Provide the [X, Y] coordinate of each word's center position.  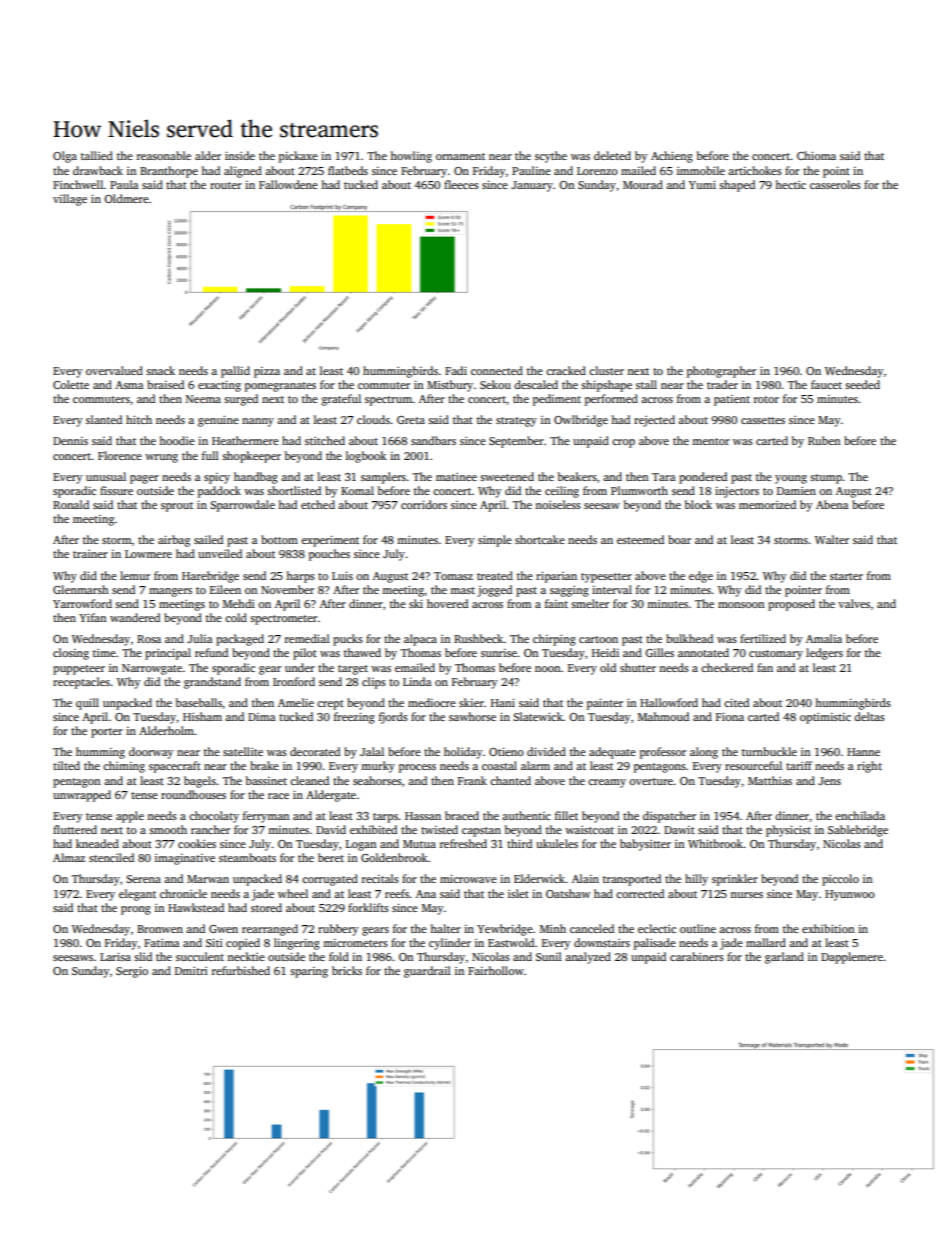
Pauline [531, 170]
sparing [309, 972]
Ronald [71, 504]
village [70, 200]
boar [679, 539]
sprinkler [735, 880]
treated [495, 575]
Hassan [423, 816]
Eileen [225, 589]
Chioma [816, 155]
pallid [235, 372]
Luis [342, 575]
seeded [862, 384]
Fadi [456, 370]
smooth [168, 829]
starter [846, 576]
